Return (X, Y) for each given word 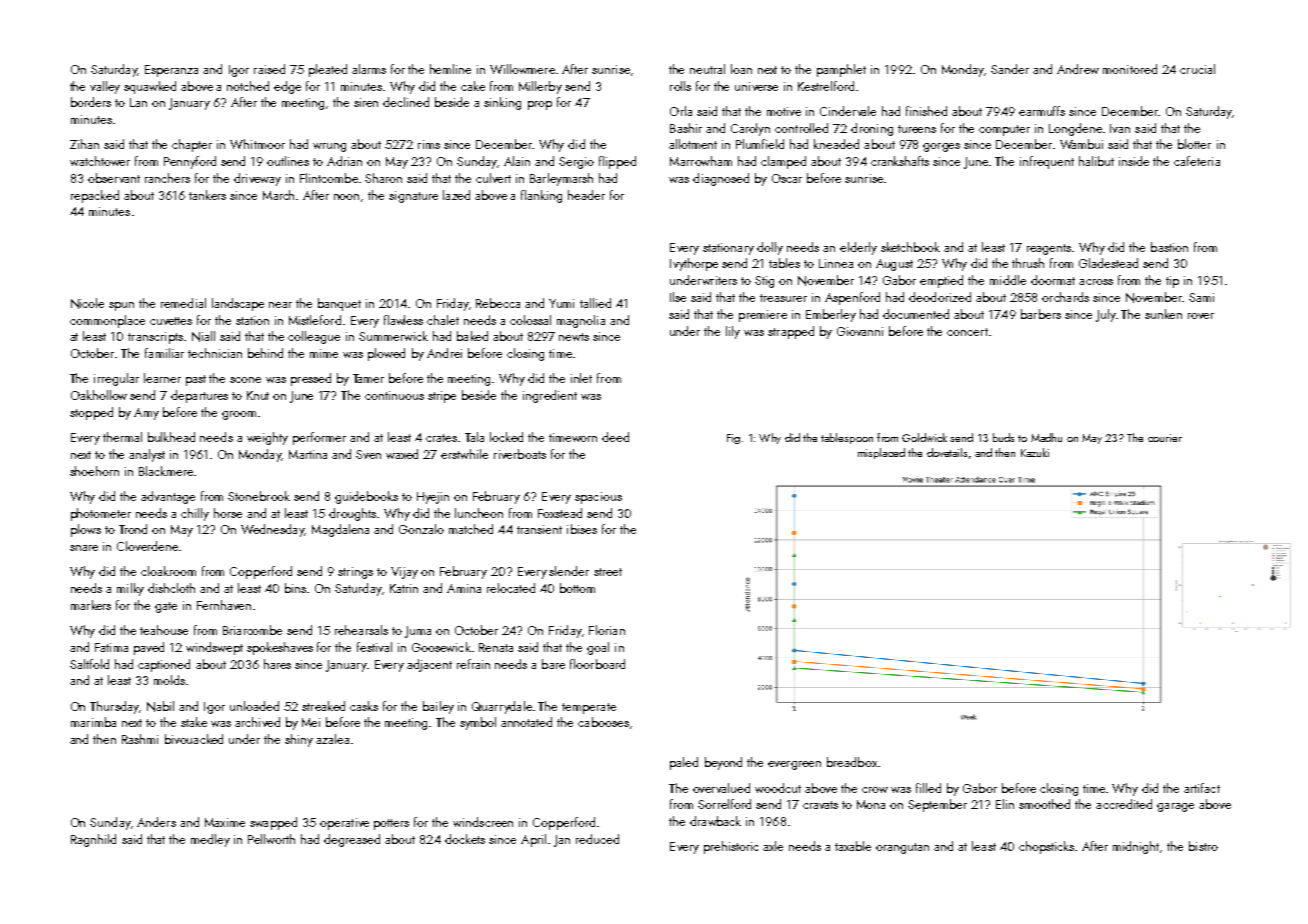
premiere (763, 316)
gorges (941, 147)
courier (1165, 438)
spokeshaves (280, 648)
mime (324, 353)
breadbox (852, 762)
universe (756, 86)
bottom (577, 588)
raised (269, 69)
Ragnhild (93, 840)
